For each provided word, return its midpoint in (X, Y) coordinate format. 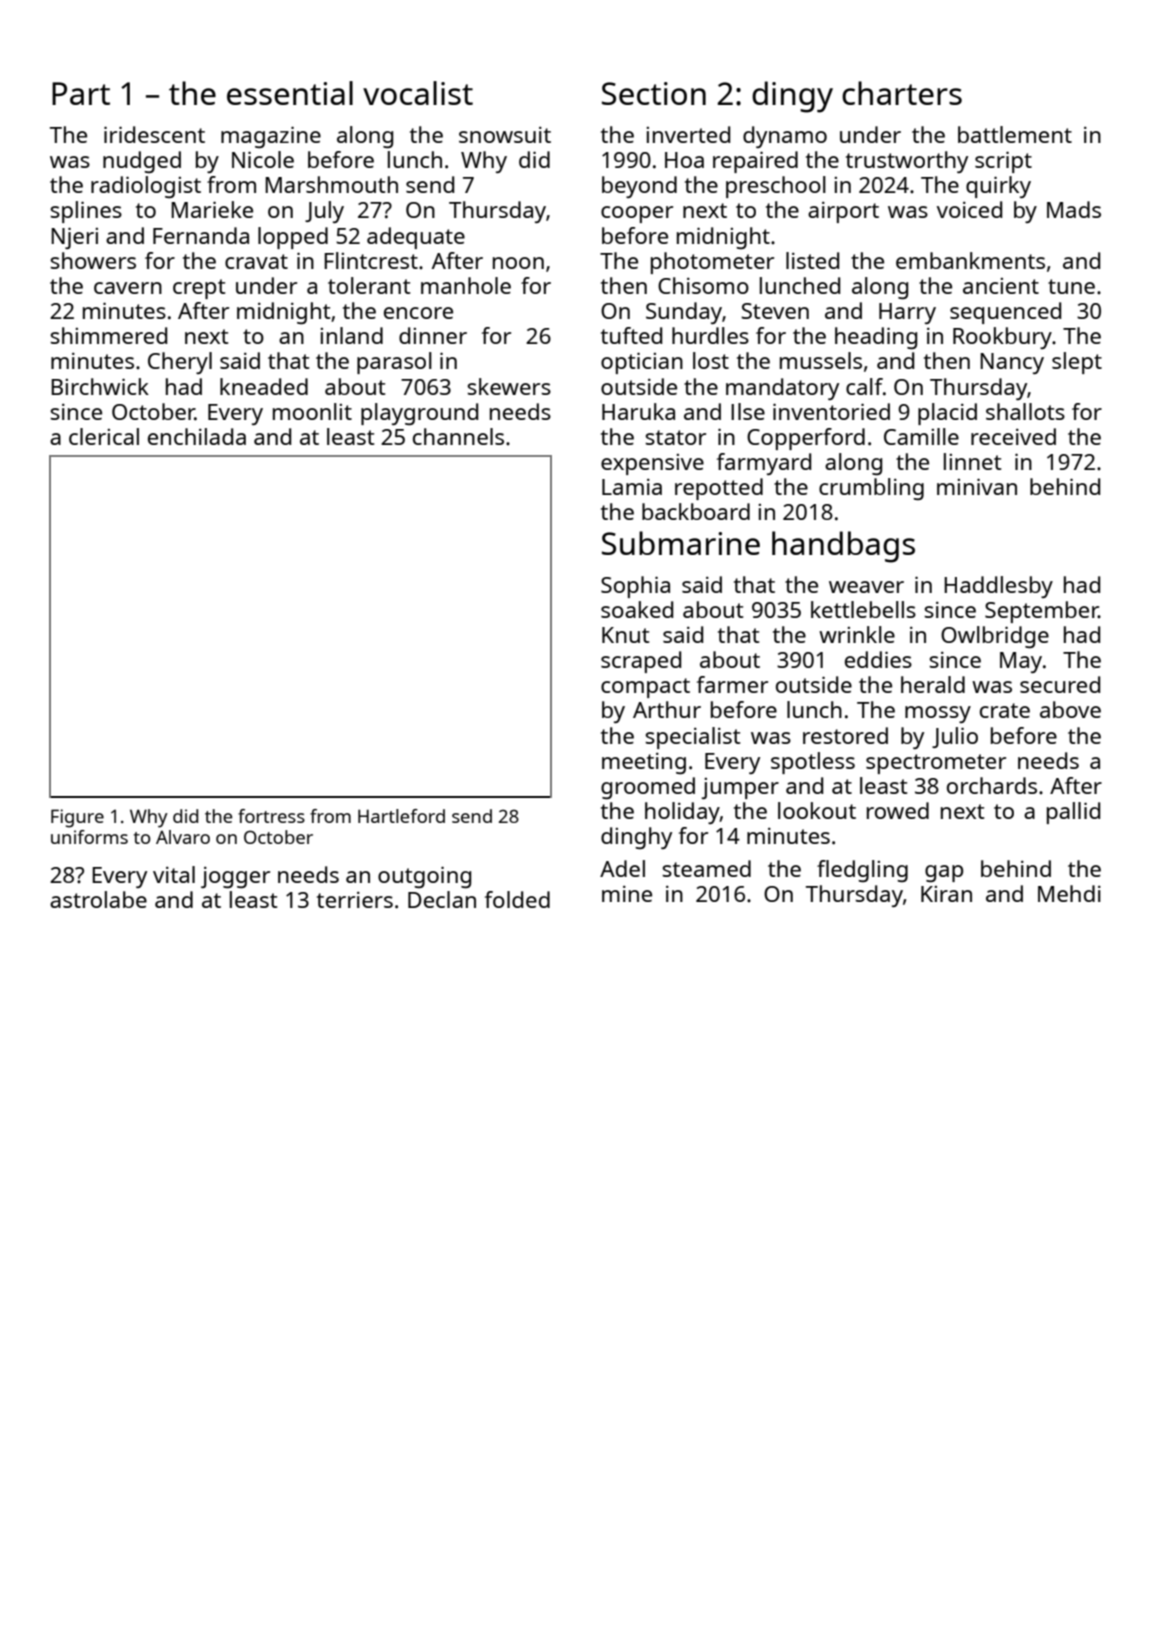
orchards (992, 785)
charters (902, 93)
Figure (77, 818)
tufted (631, 335)
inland (351, 335)
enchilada (197, 436)
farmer (732, 684)
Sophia (635, 587)
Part (81, 93)
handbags (843, 547)
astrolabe (98, 899)
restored (845, 735)
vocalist (418, 93)
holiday (682, 813)
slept (1077, 363)
